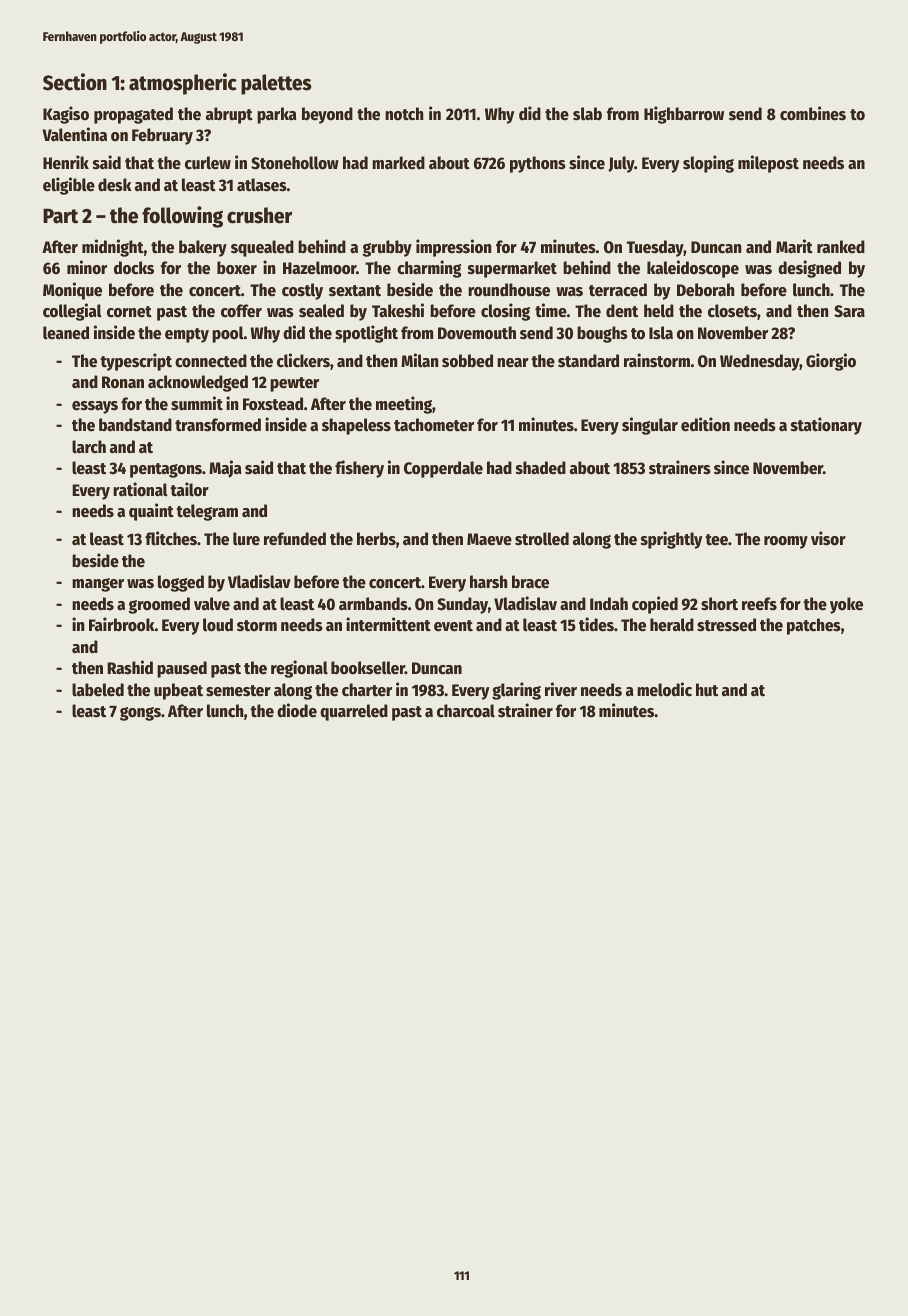 The width and height of the image is (908, 1316). What do you see at coordinates (826, 426) in the image?
I see `stationary` at bounding box center [826, 426].
